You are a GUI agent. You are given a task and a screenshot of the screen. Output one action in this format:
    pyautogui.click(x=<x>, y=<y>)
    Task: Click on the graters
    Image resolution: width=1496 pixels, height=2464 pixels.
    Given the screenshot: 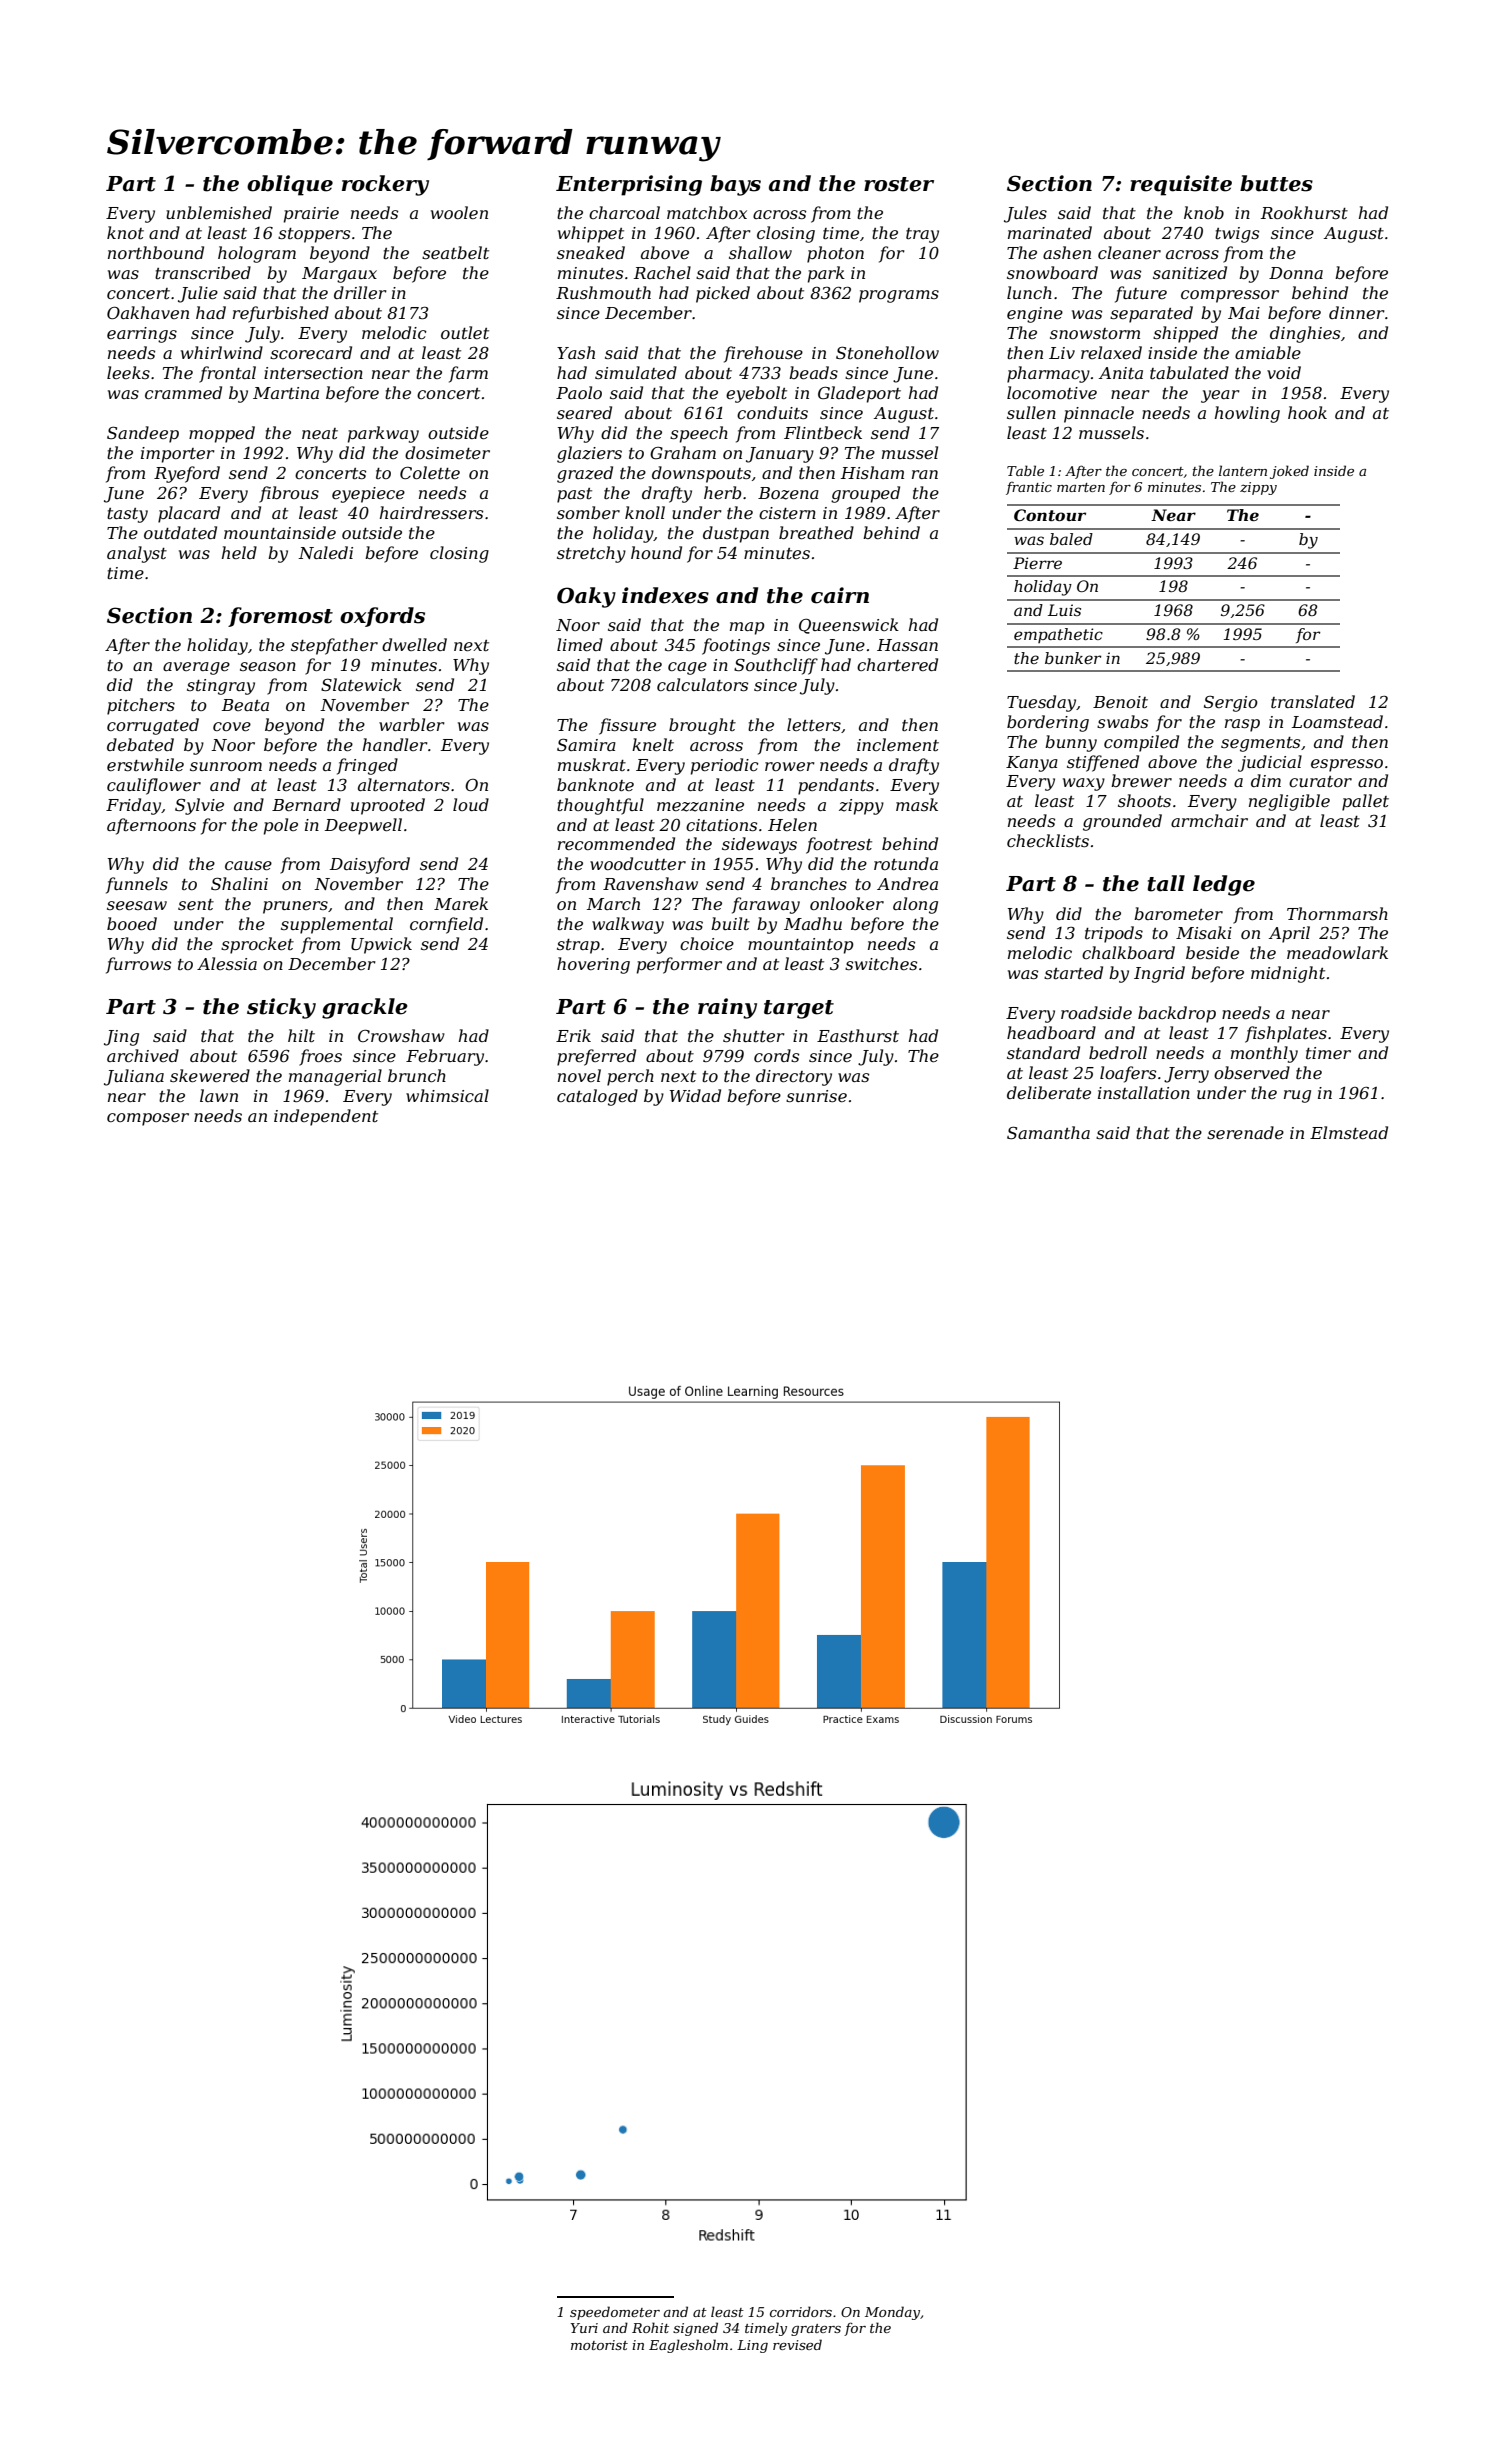 What is the action you would take?
    pyautogui.click(x=816, y=2330)
